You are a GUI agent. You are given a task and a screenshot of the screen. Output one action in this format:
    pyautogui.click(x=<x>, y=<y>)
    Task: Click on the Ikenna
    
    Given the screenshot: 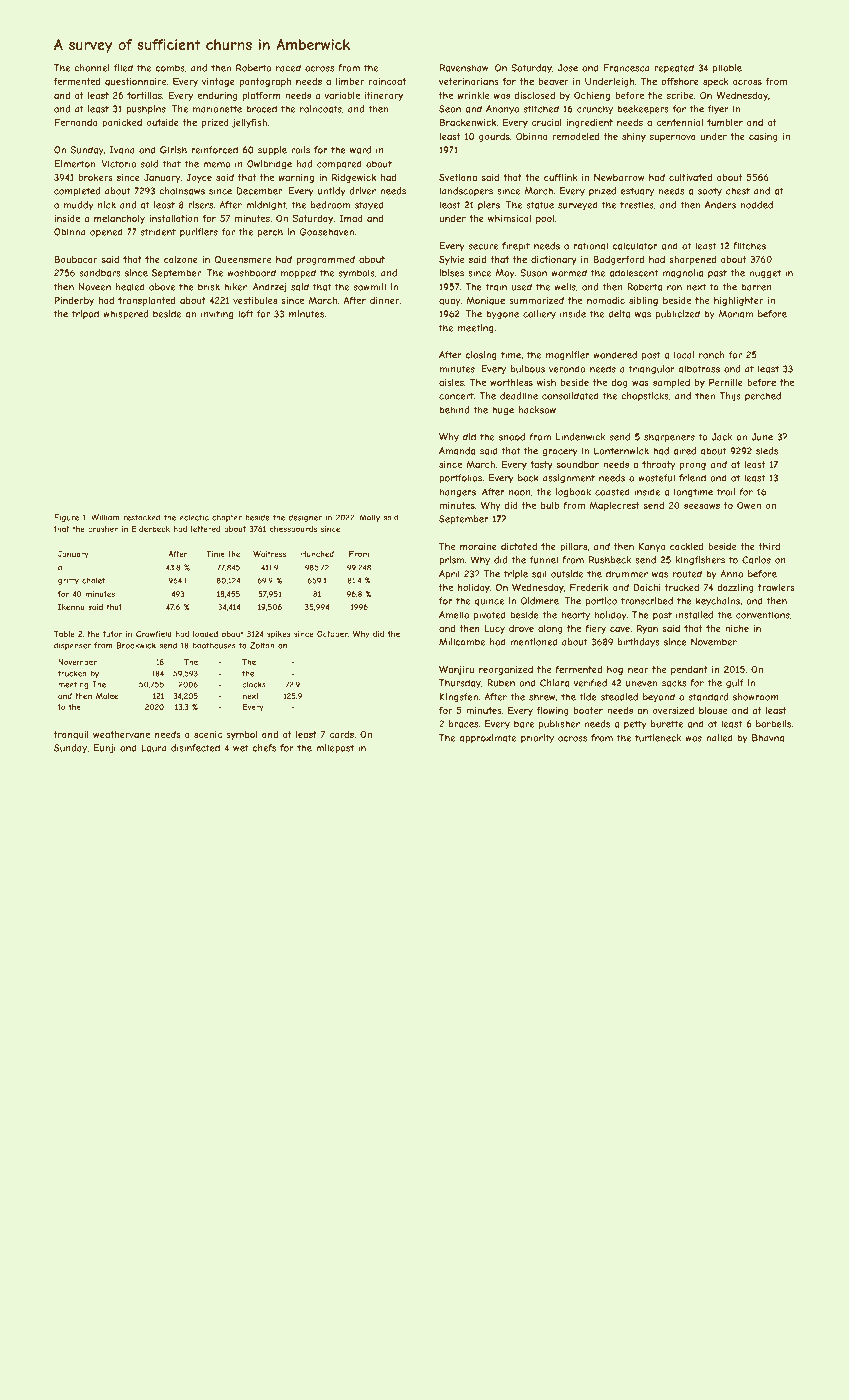 What is the action you would take?
    pyautogui.click(x=71, y=607)
